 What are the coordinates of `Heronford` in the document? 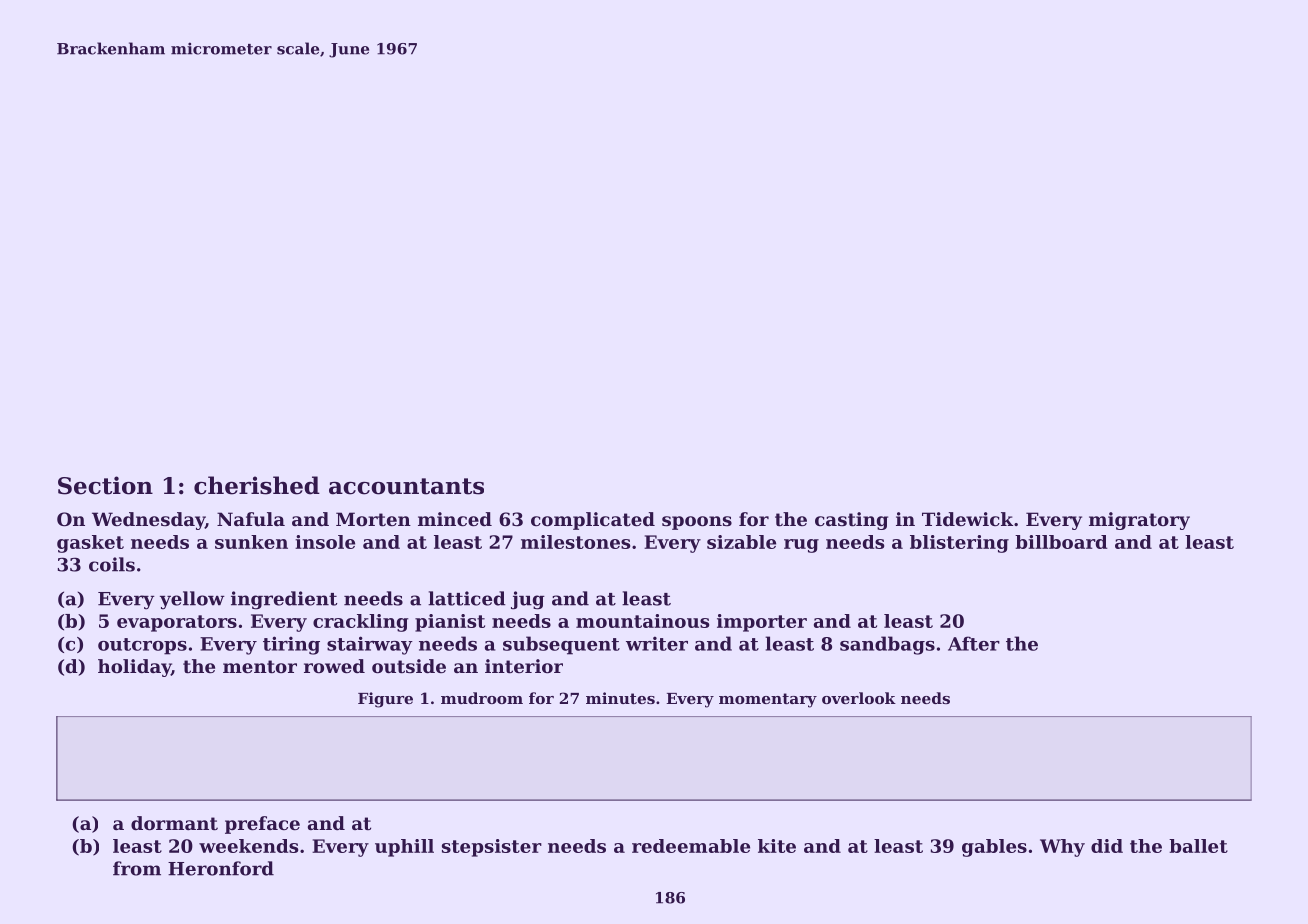 It's located at (221, 868).
